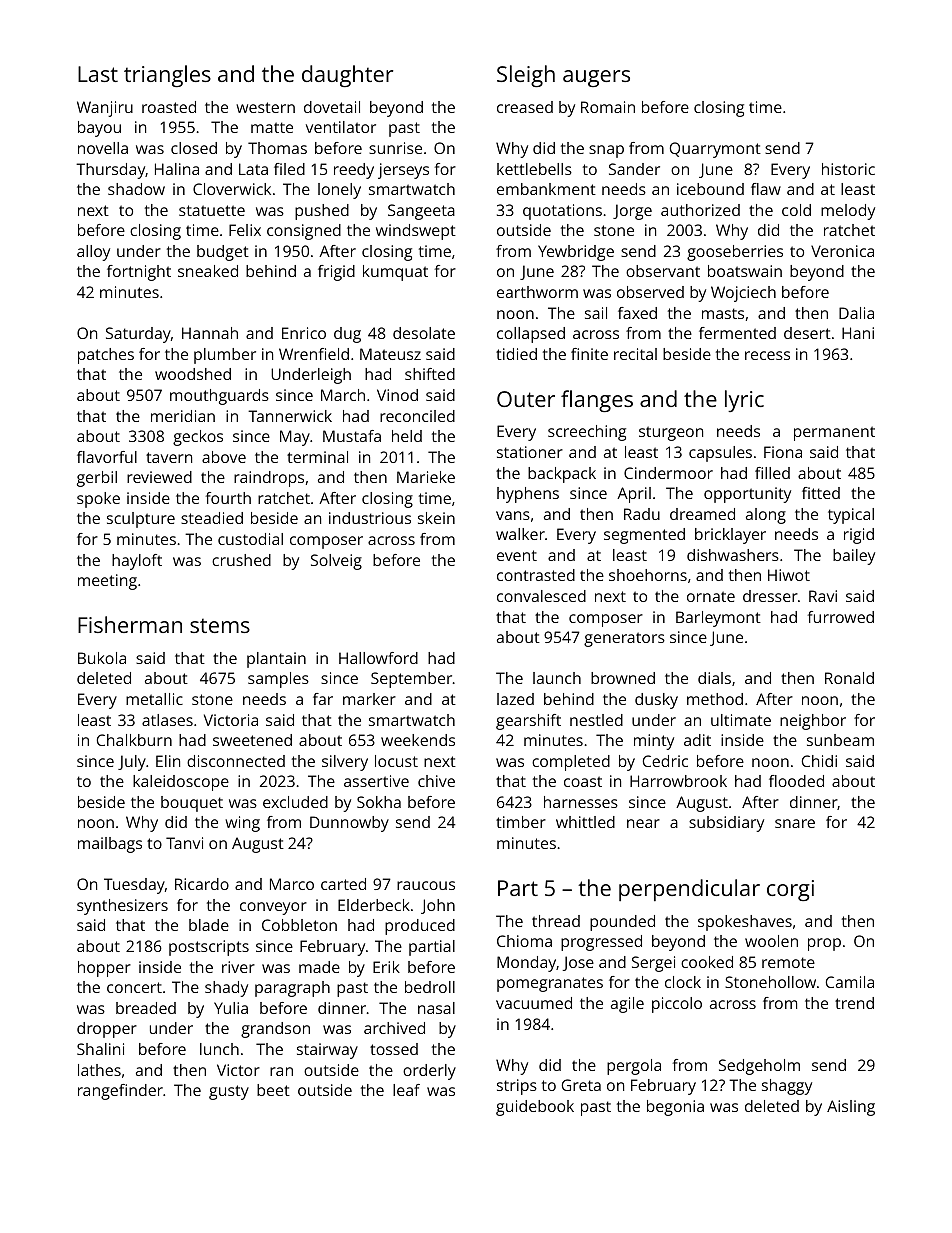  I want to click on Veronica, so click(842, 251).
